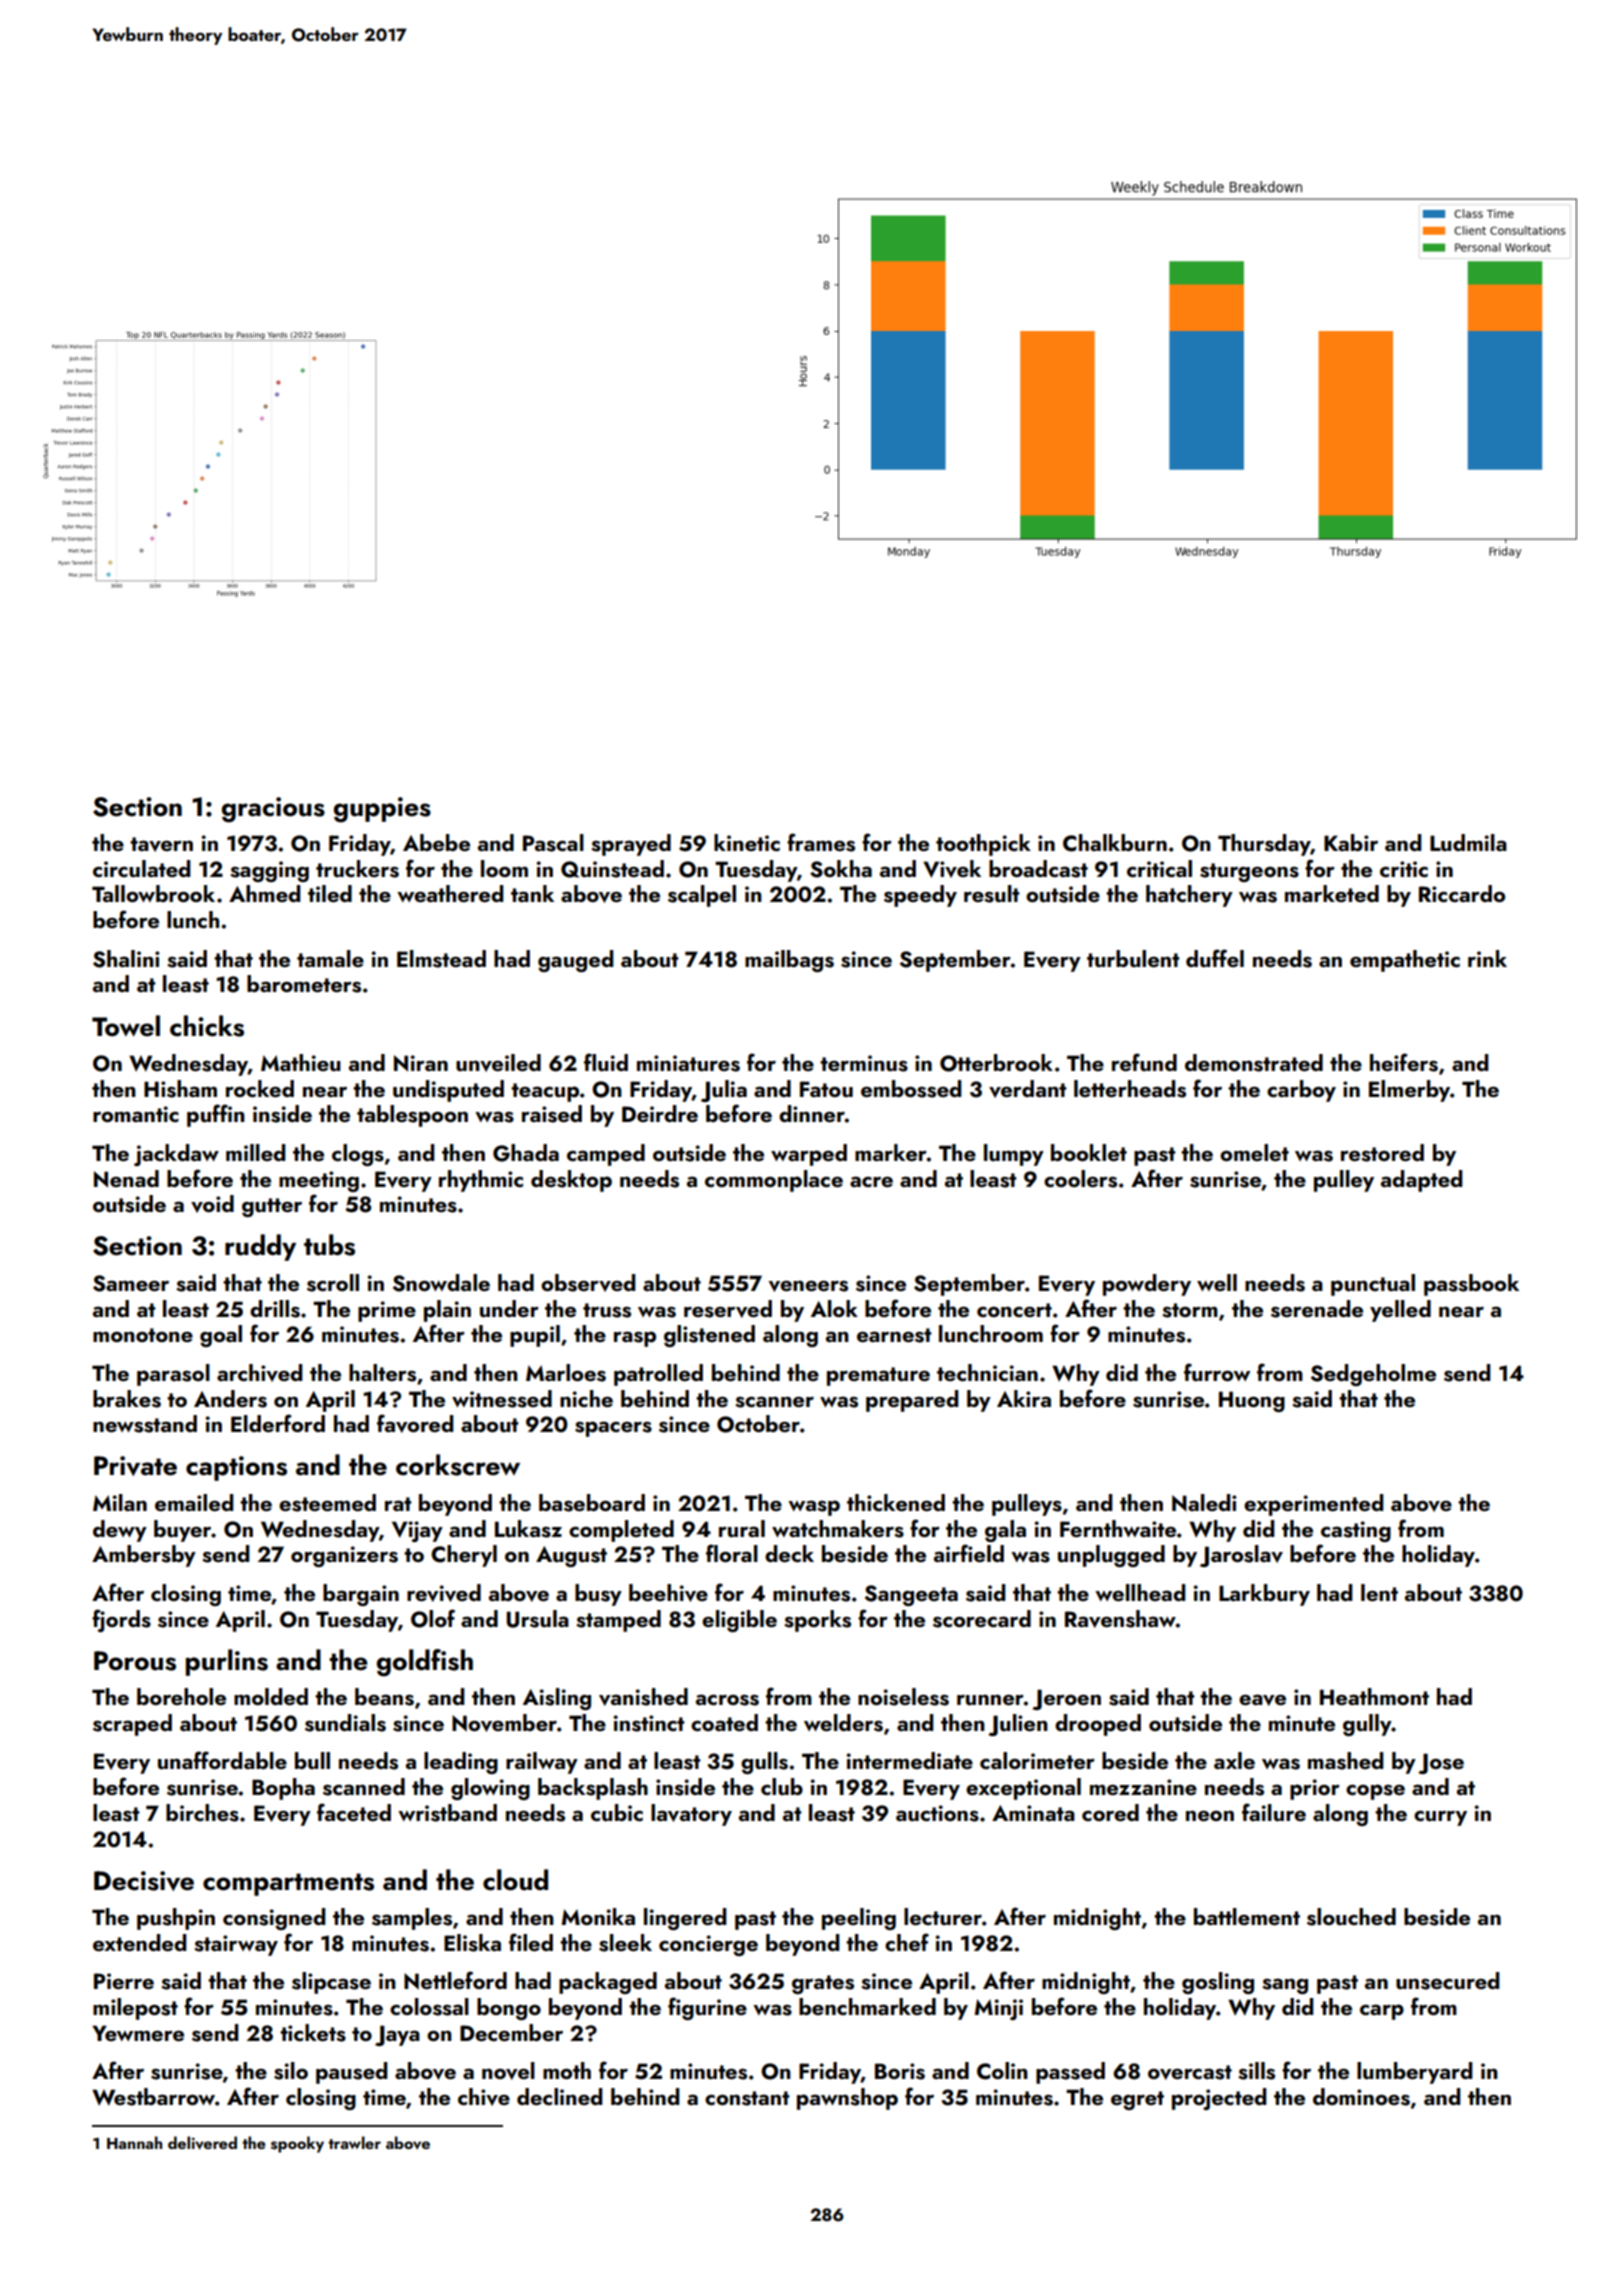 This page has height=2292, width=1620. I want to click on refund, so click(1144, 1062).
